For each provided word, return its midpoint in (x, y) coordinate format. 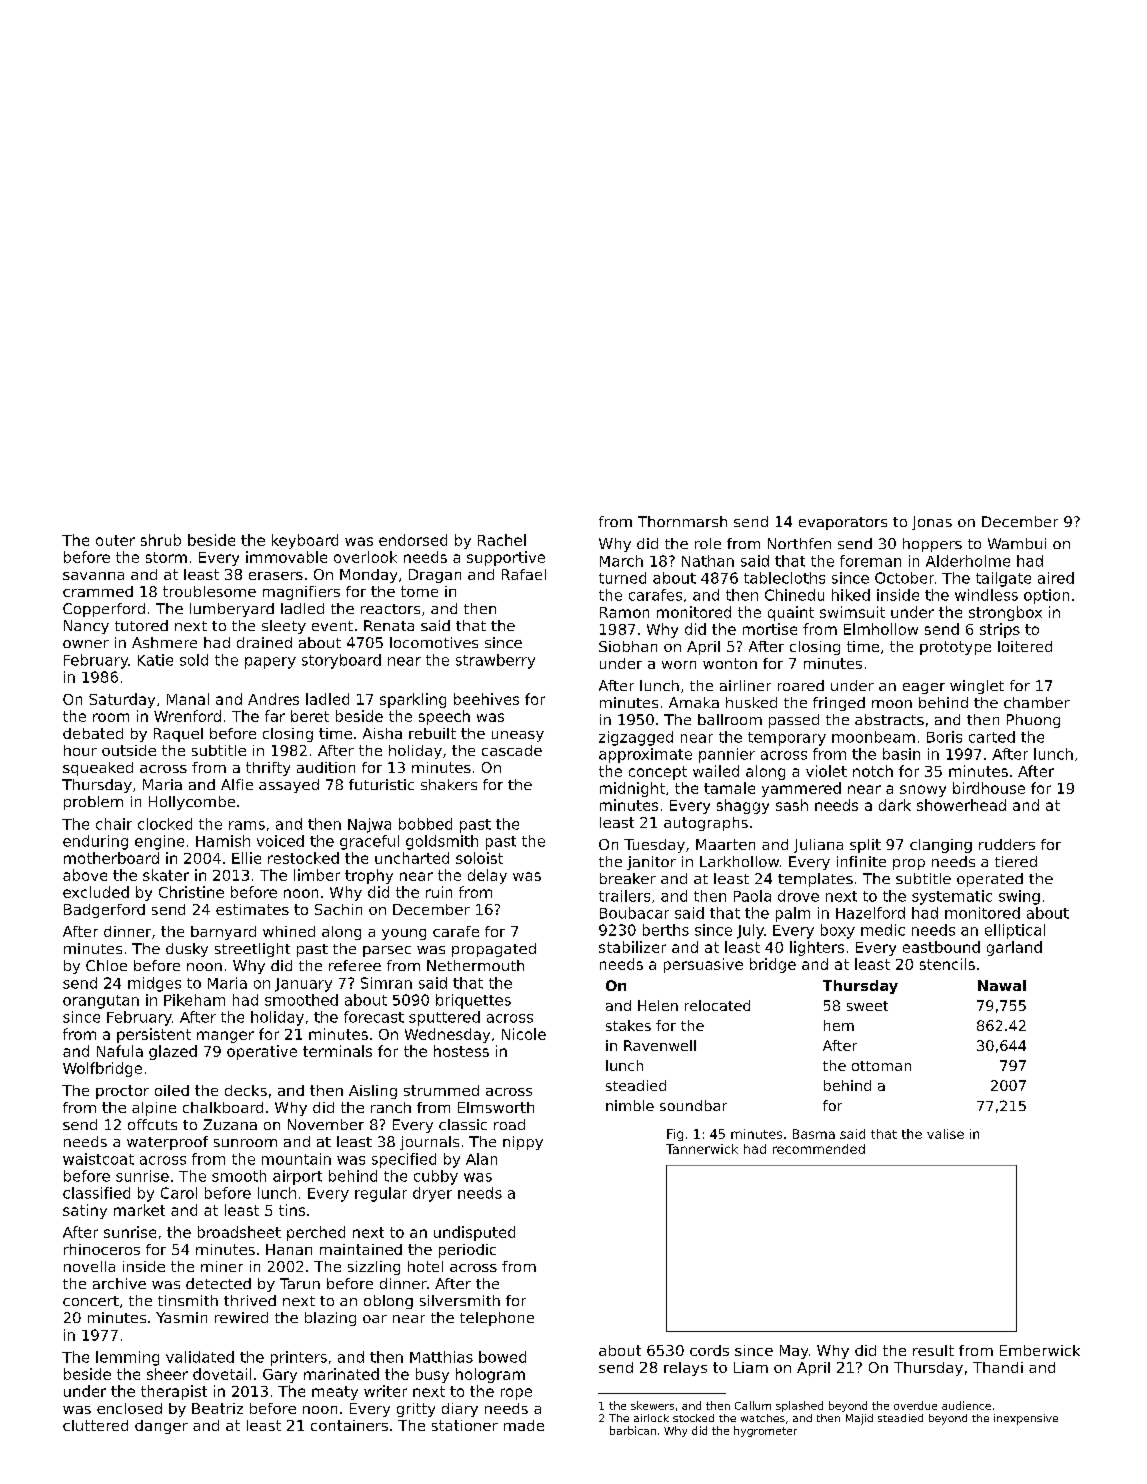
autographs (706, 824)
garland (1014, 948)
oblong (388, 1302)
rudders (1007, 844)
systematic (952, 897)
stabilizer (632, 947)
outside (129, 750)
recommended (819, 1149)
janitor (651, 863)
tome (419, 591)
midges (154, 984)
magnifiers (301, 593)
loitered (1025, 646)
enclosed (129, 1408)
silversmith (460, 1300)
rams (247, 825)
